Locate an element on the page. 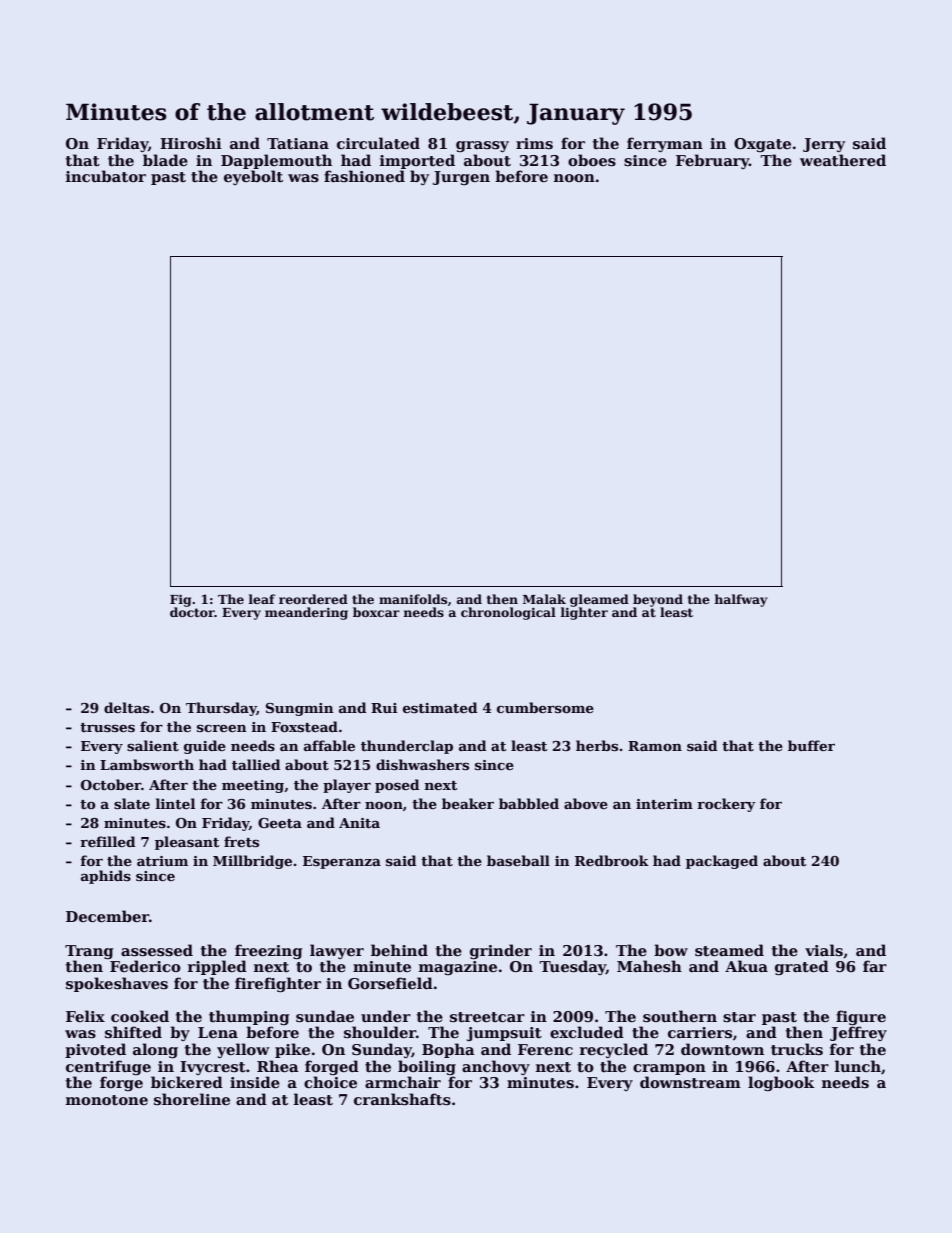  circulated is located at coordinates (378, 143).
